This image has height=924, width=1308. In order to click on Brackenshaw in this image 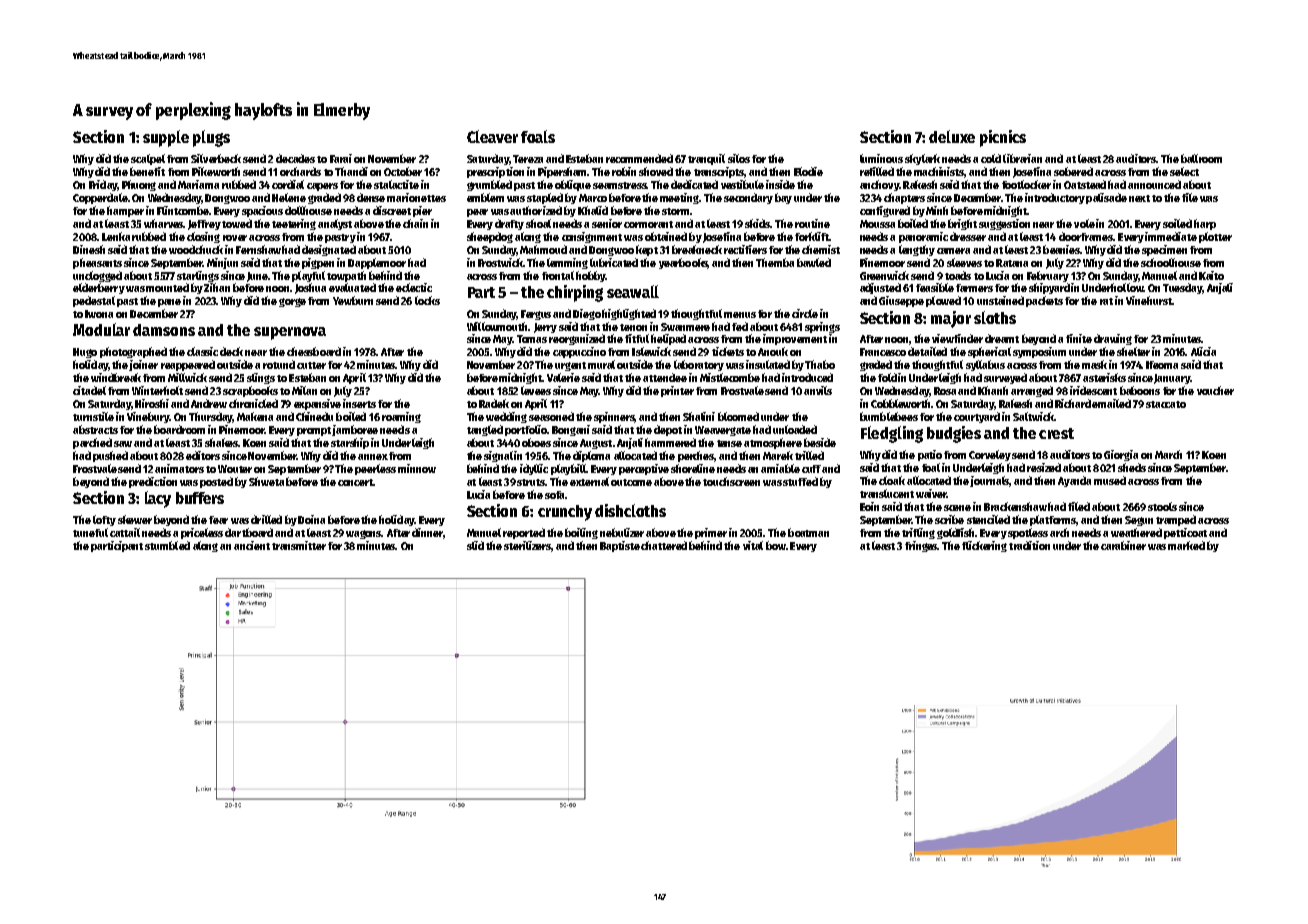, I will do `click(1015, 506)`.
